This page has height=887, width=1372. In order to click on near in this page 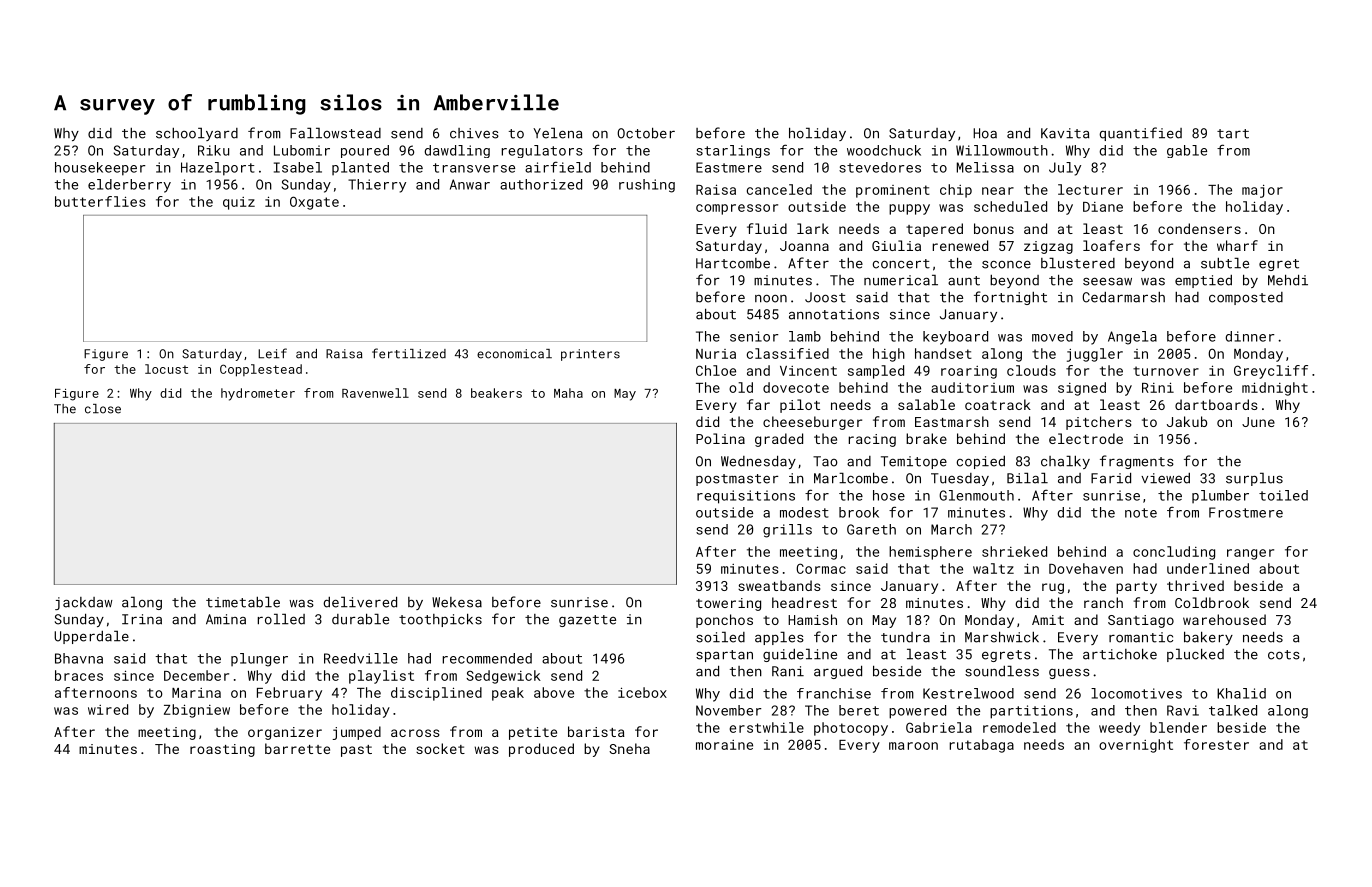, I will do `click(998, 191)`.
